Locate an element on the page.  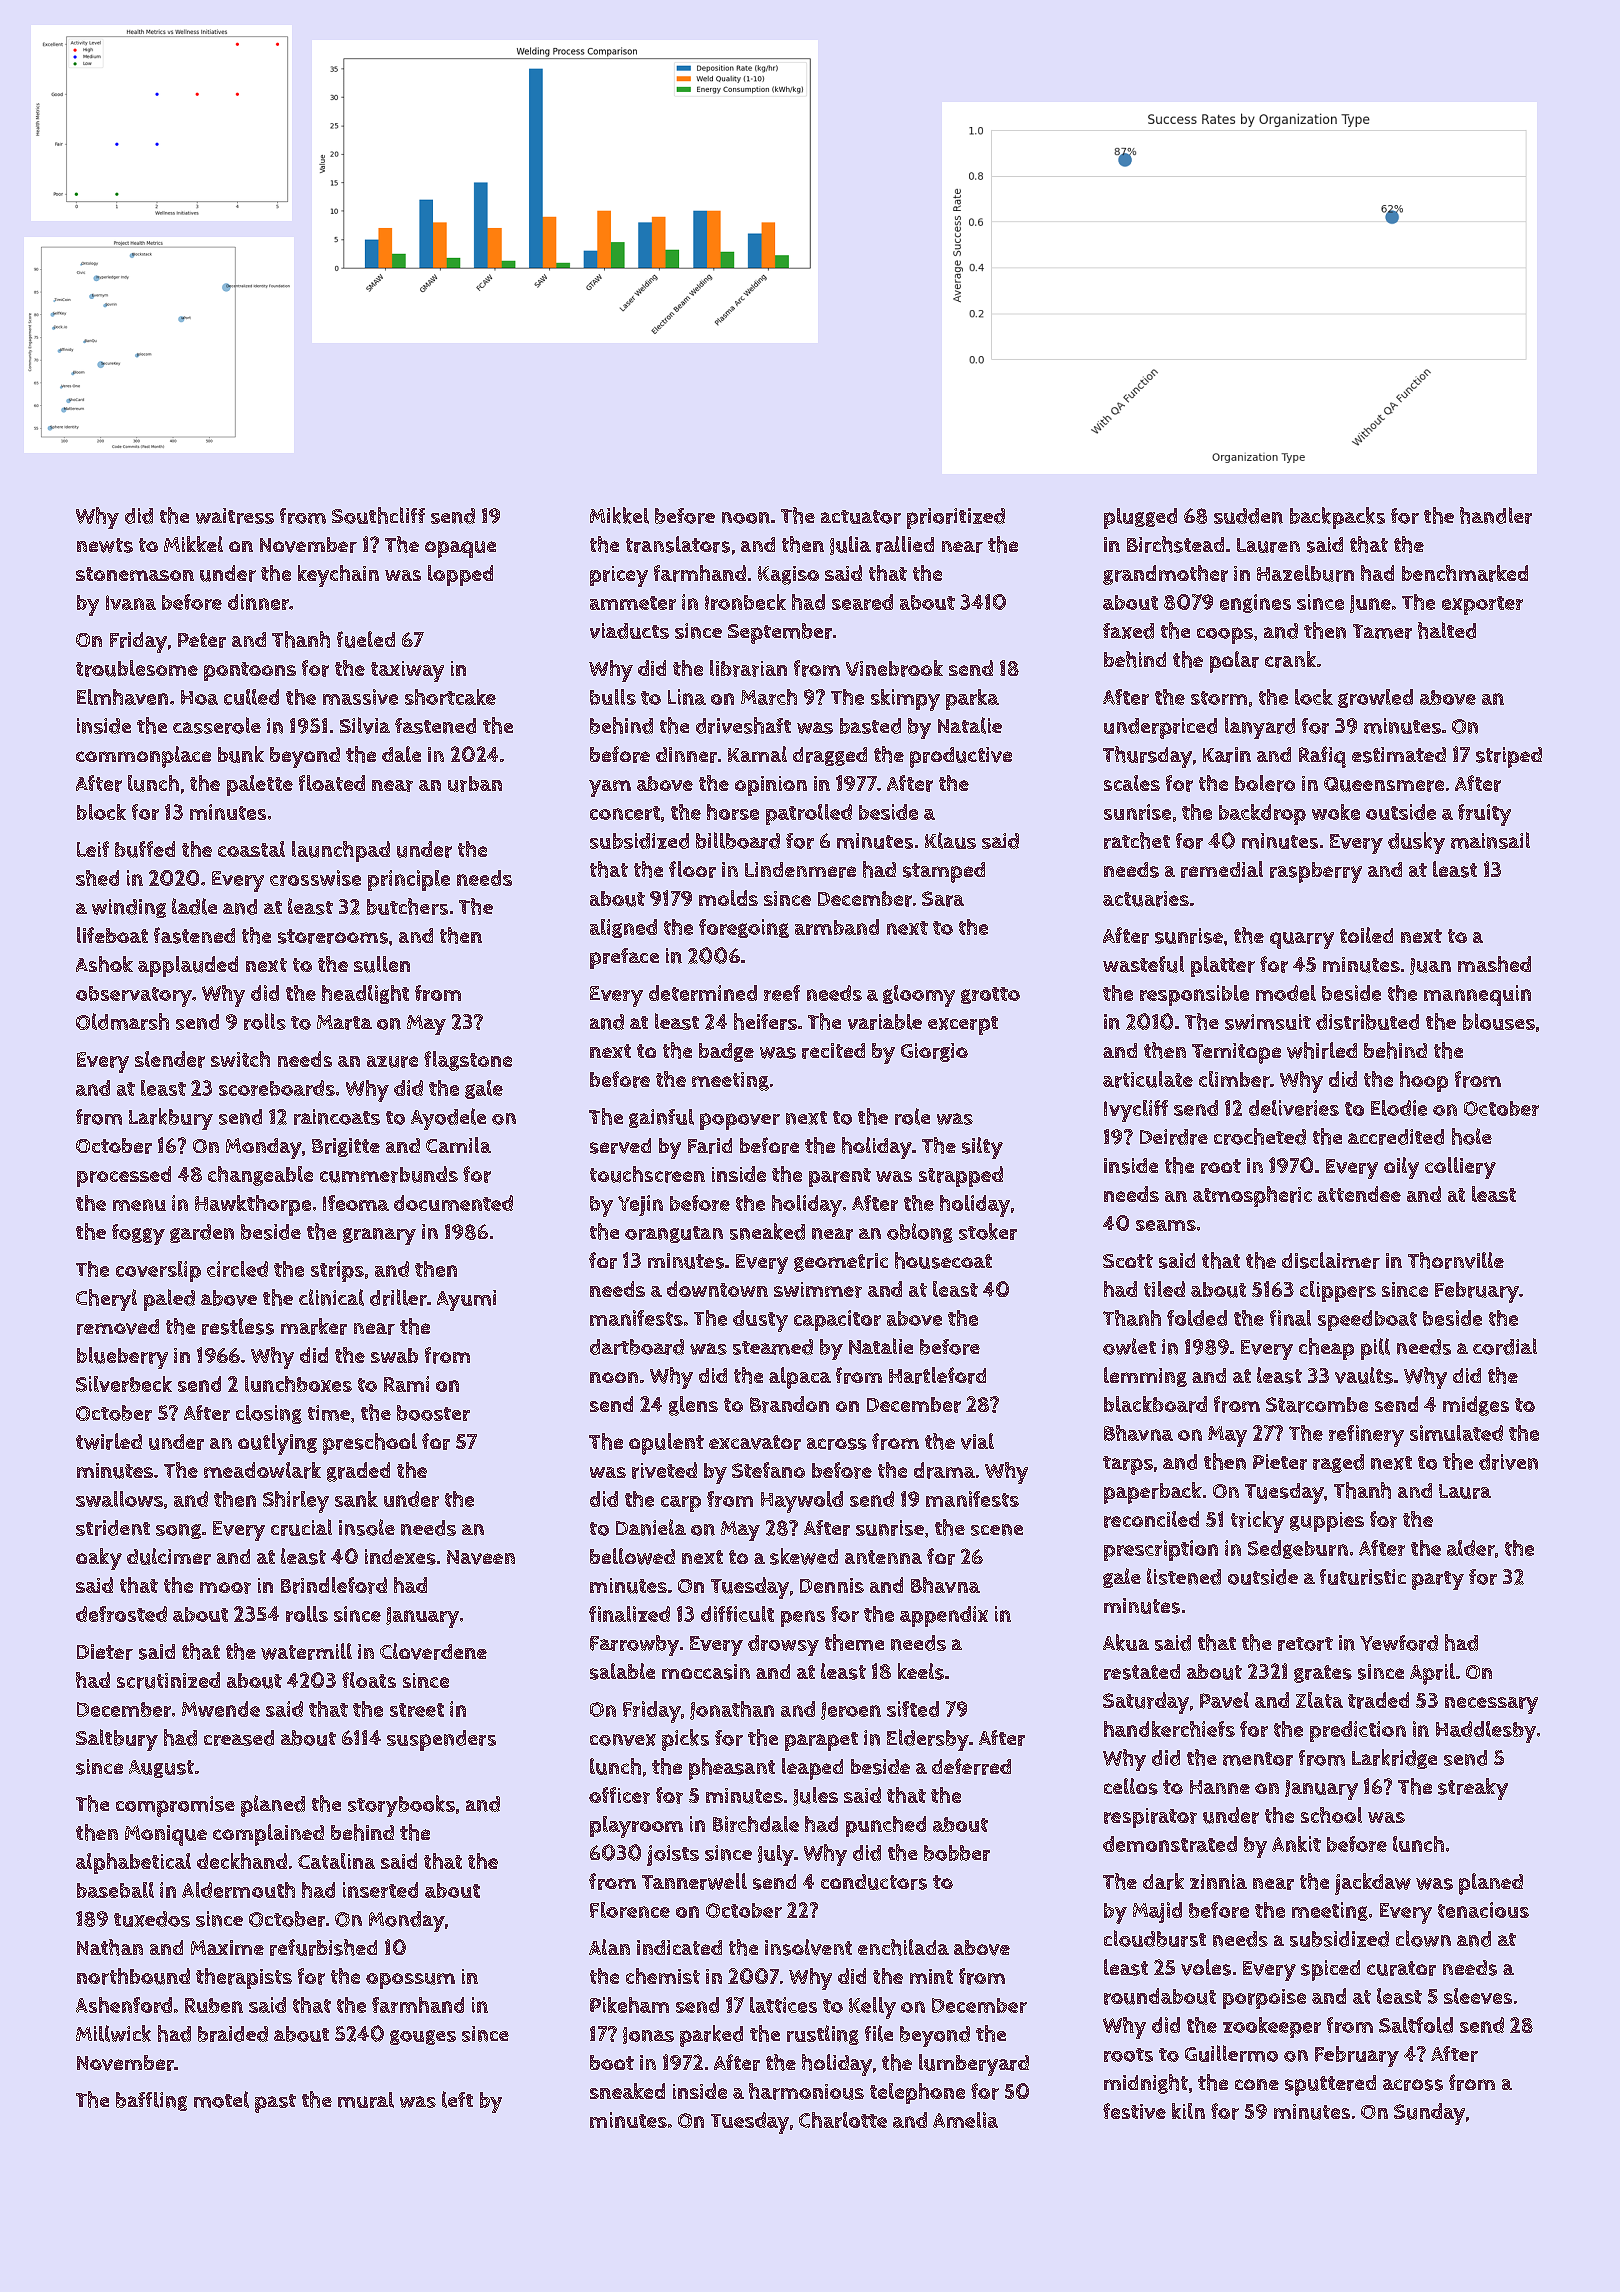
prioritized is located at coordinates (956, 518).
